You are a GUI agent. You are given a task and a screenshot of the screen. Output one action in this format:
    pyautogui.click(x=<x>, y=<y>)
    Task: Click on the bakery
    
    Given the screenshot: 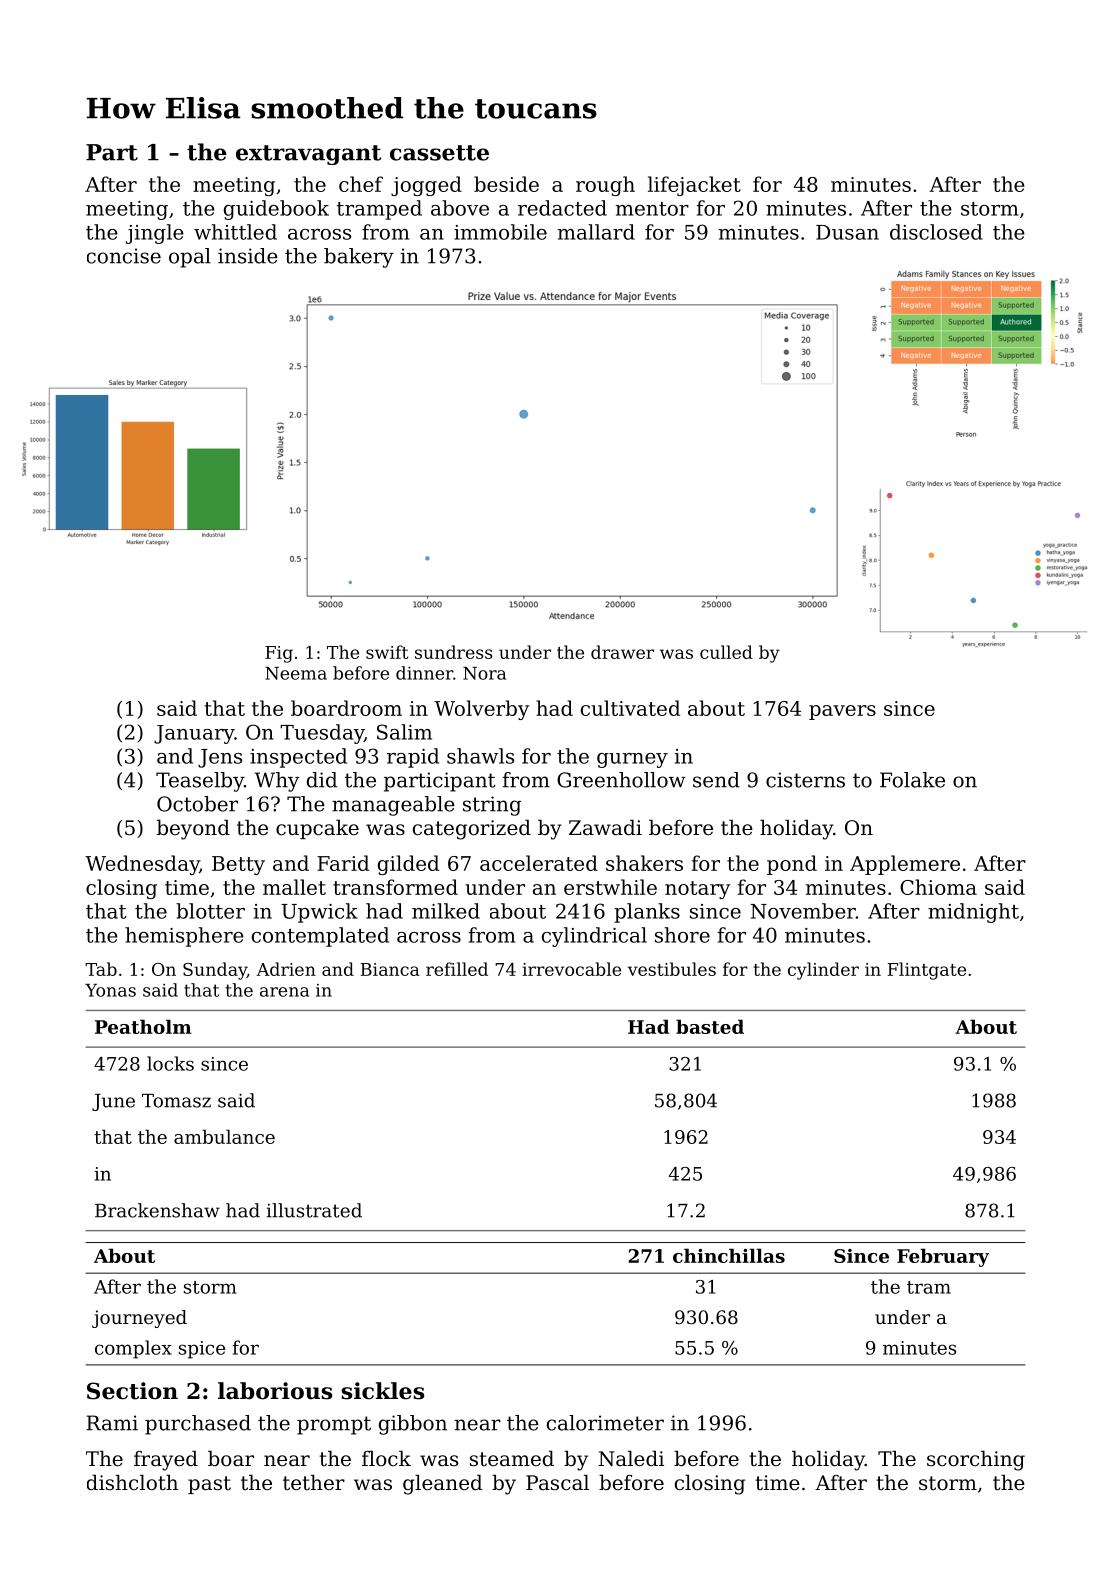 What is the action you would take?
    pyautogui.click(x=359, y=258)
